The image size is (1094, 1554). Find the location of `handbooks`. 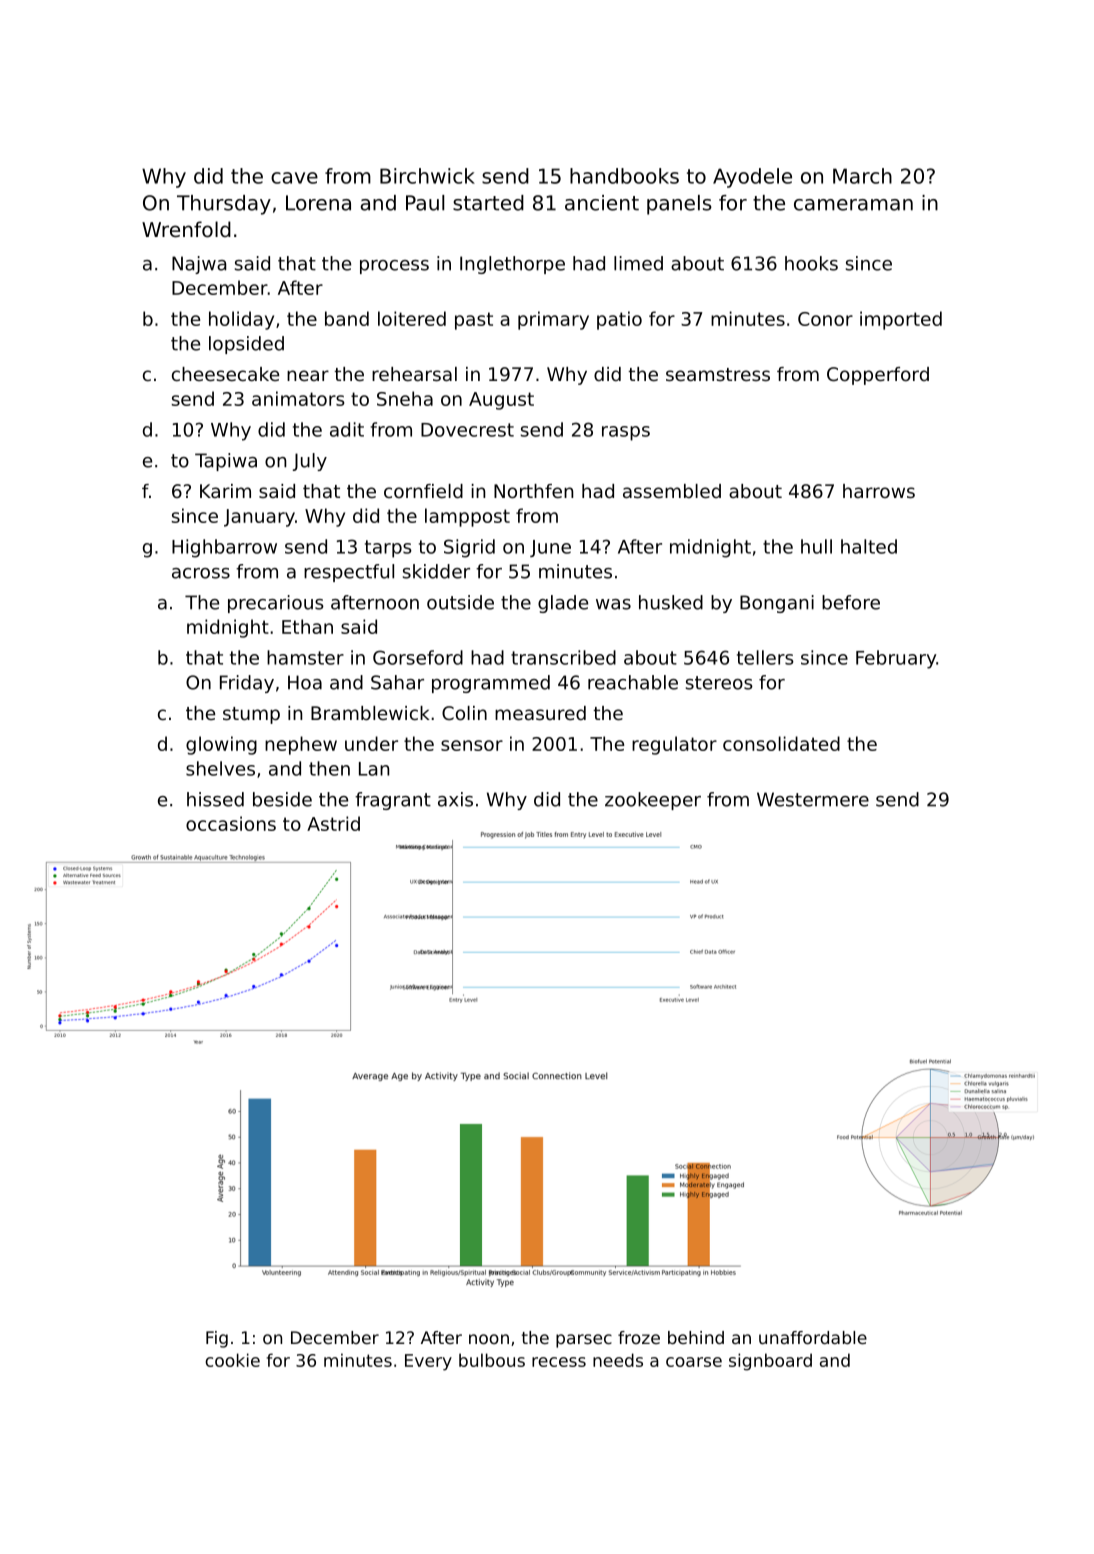

handbooks is located at coordinates (624, 176).
